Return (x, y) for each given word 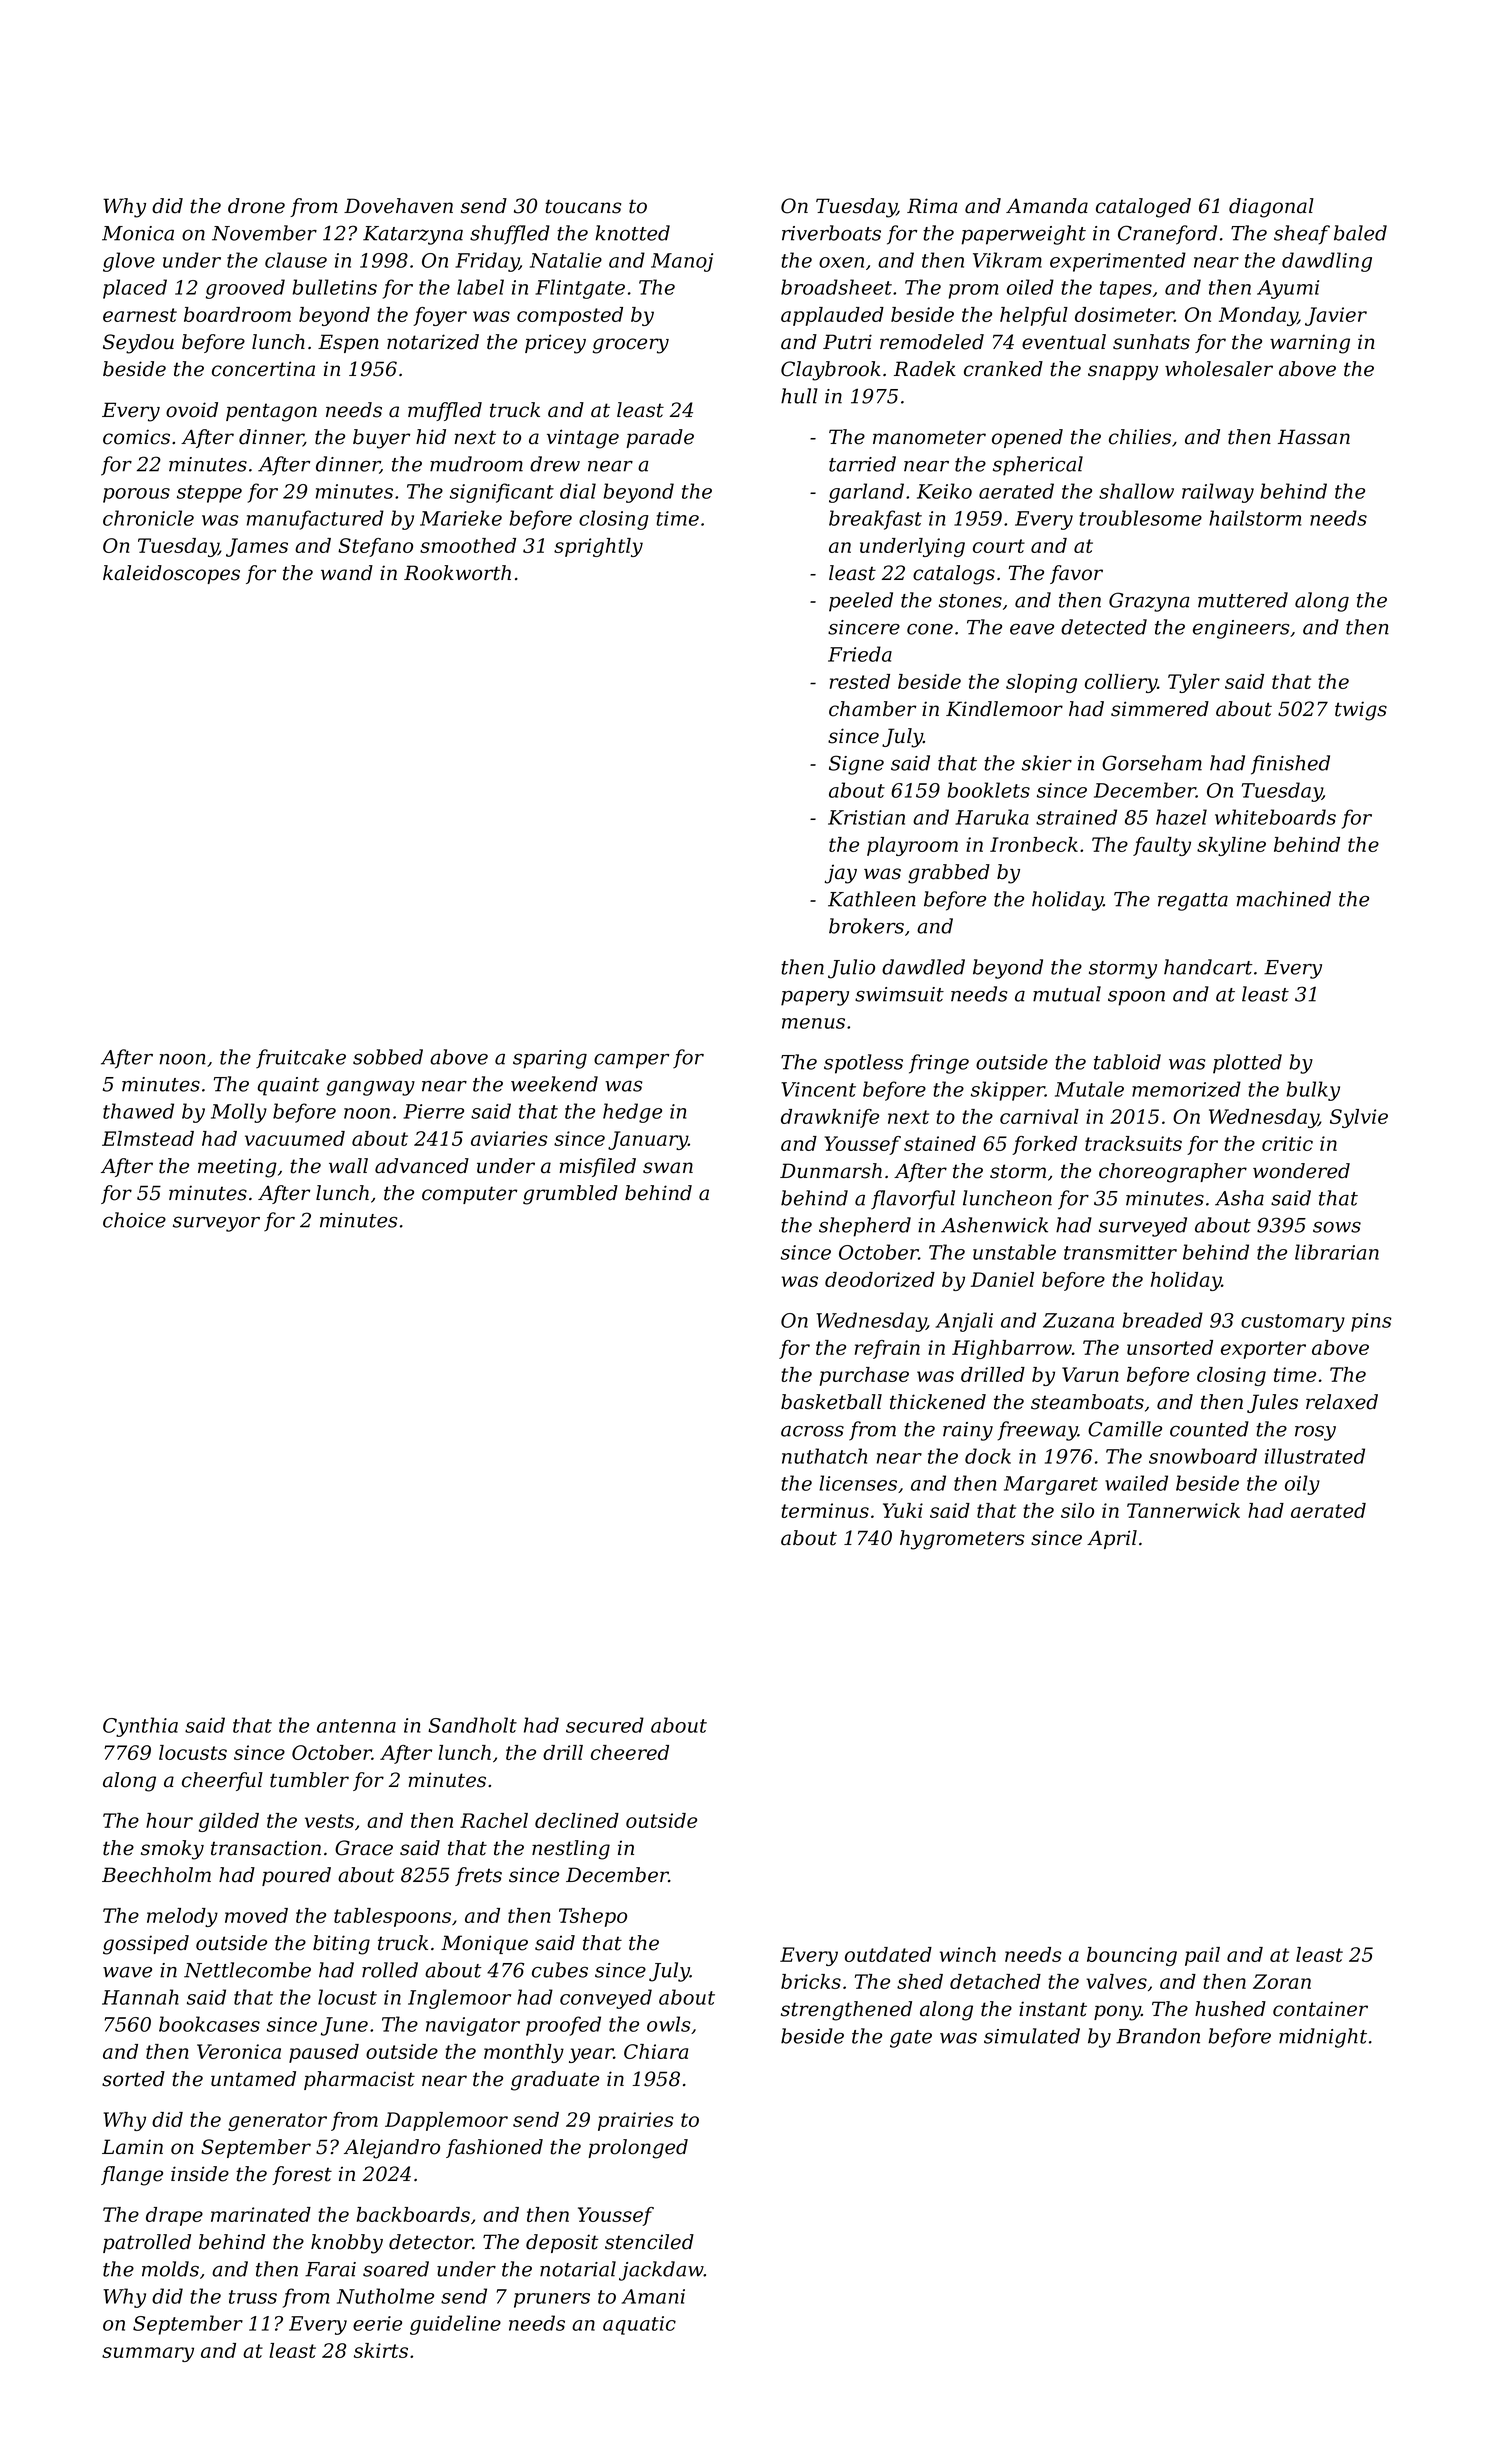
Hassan (1314, 437)
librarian (1337, 1252)
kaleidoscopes (171, 574)
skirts (381, 2350)
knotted (632, 233)
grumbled (570, 1195)
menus (813, 1023)
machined (1283, 899)
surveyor (216, 1224)
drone (256, 206)
